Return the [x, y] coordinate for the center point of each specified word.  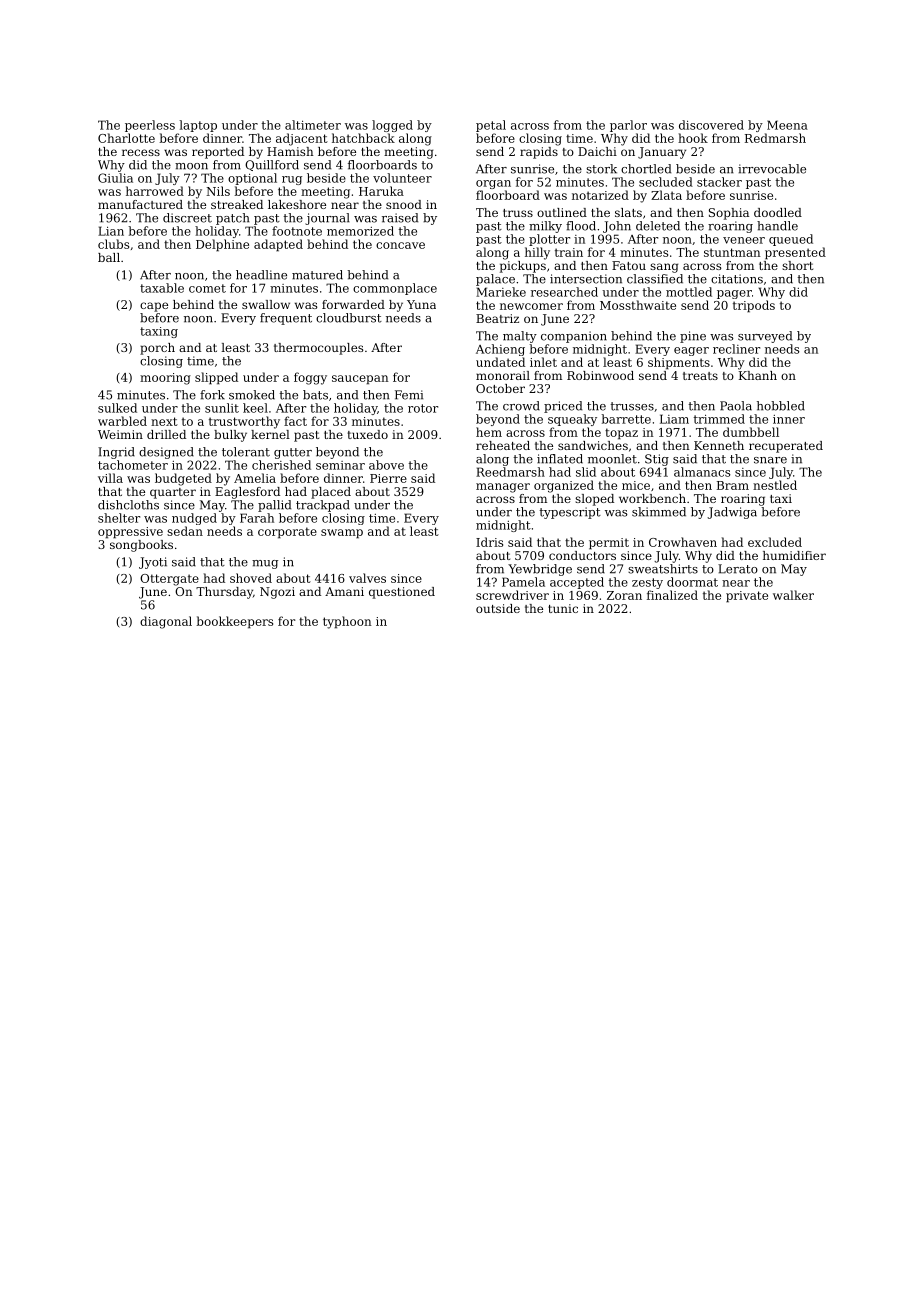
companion [574, 337]
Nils [218, 191]
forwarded [353, 304]
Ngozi [277, 593]
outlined [562, 212]
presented [795, 253]
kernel [270, 434]
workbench [652, 498]
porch [157, 349]
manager [503, 488]
